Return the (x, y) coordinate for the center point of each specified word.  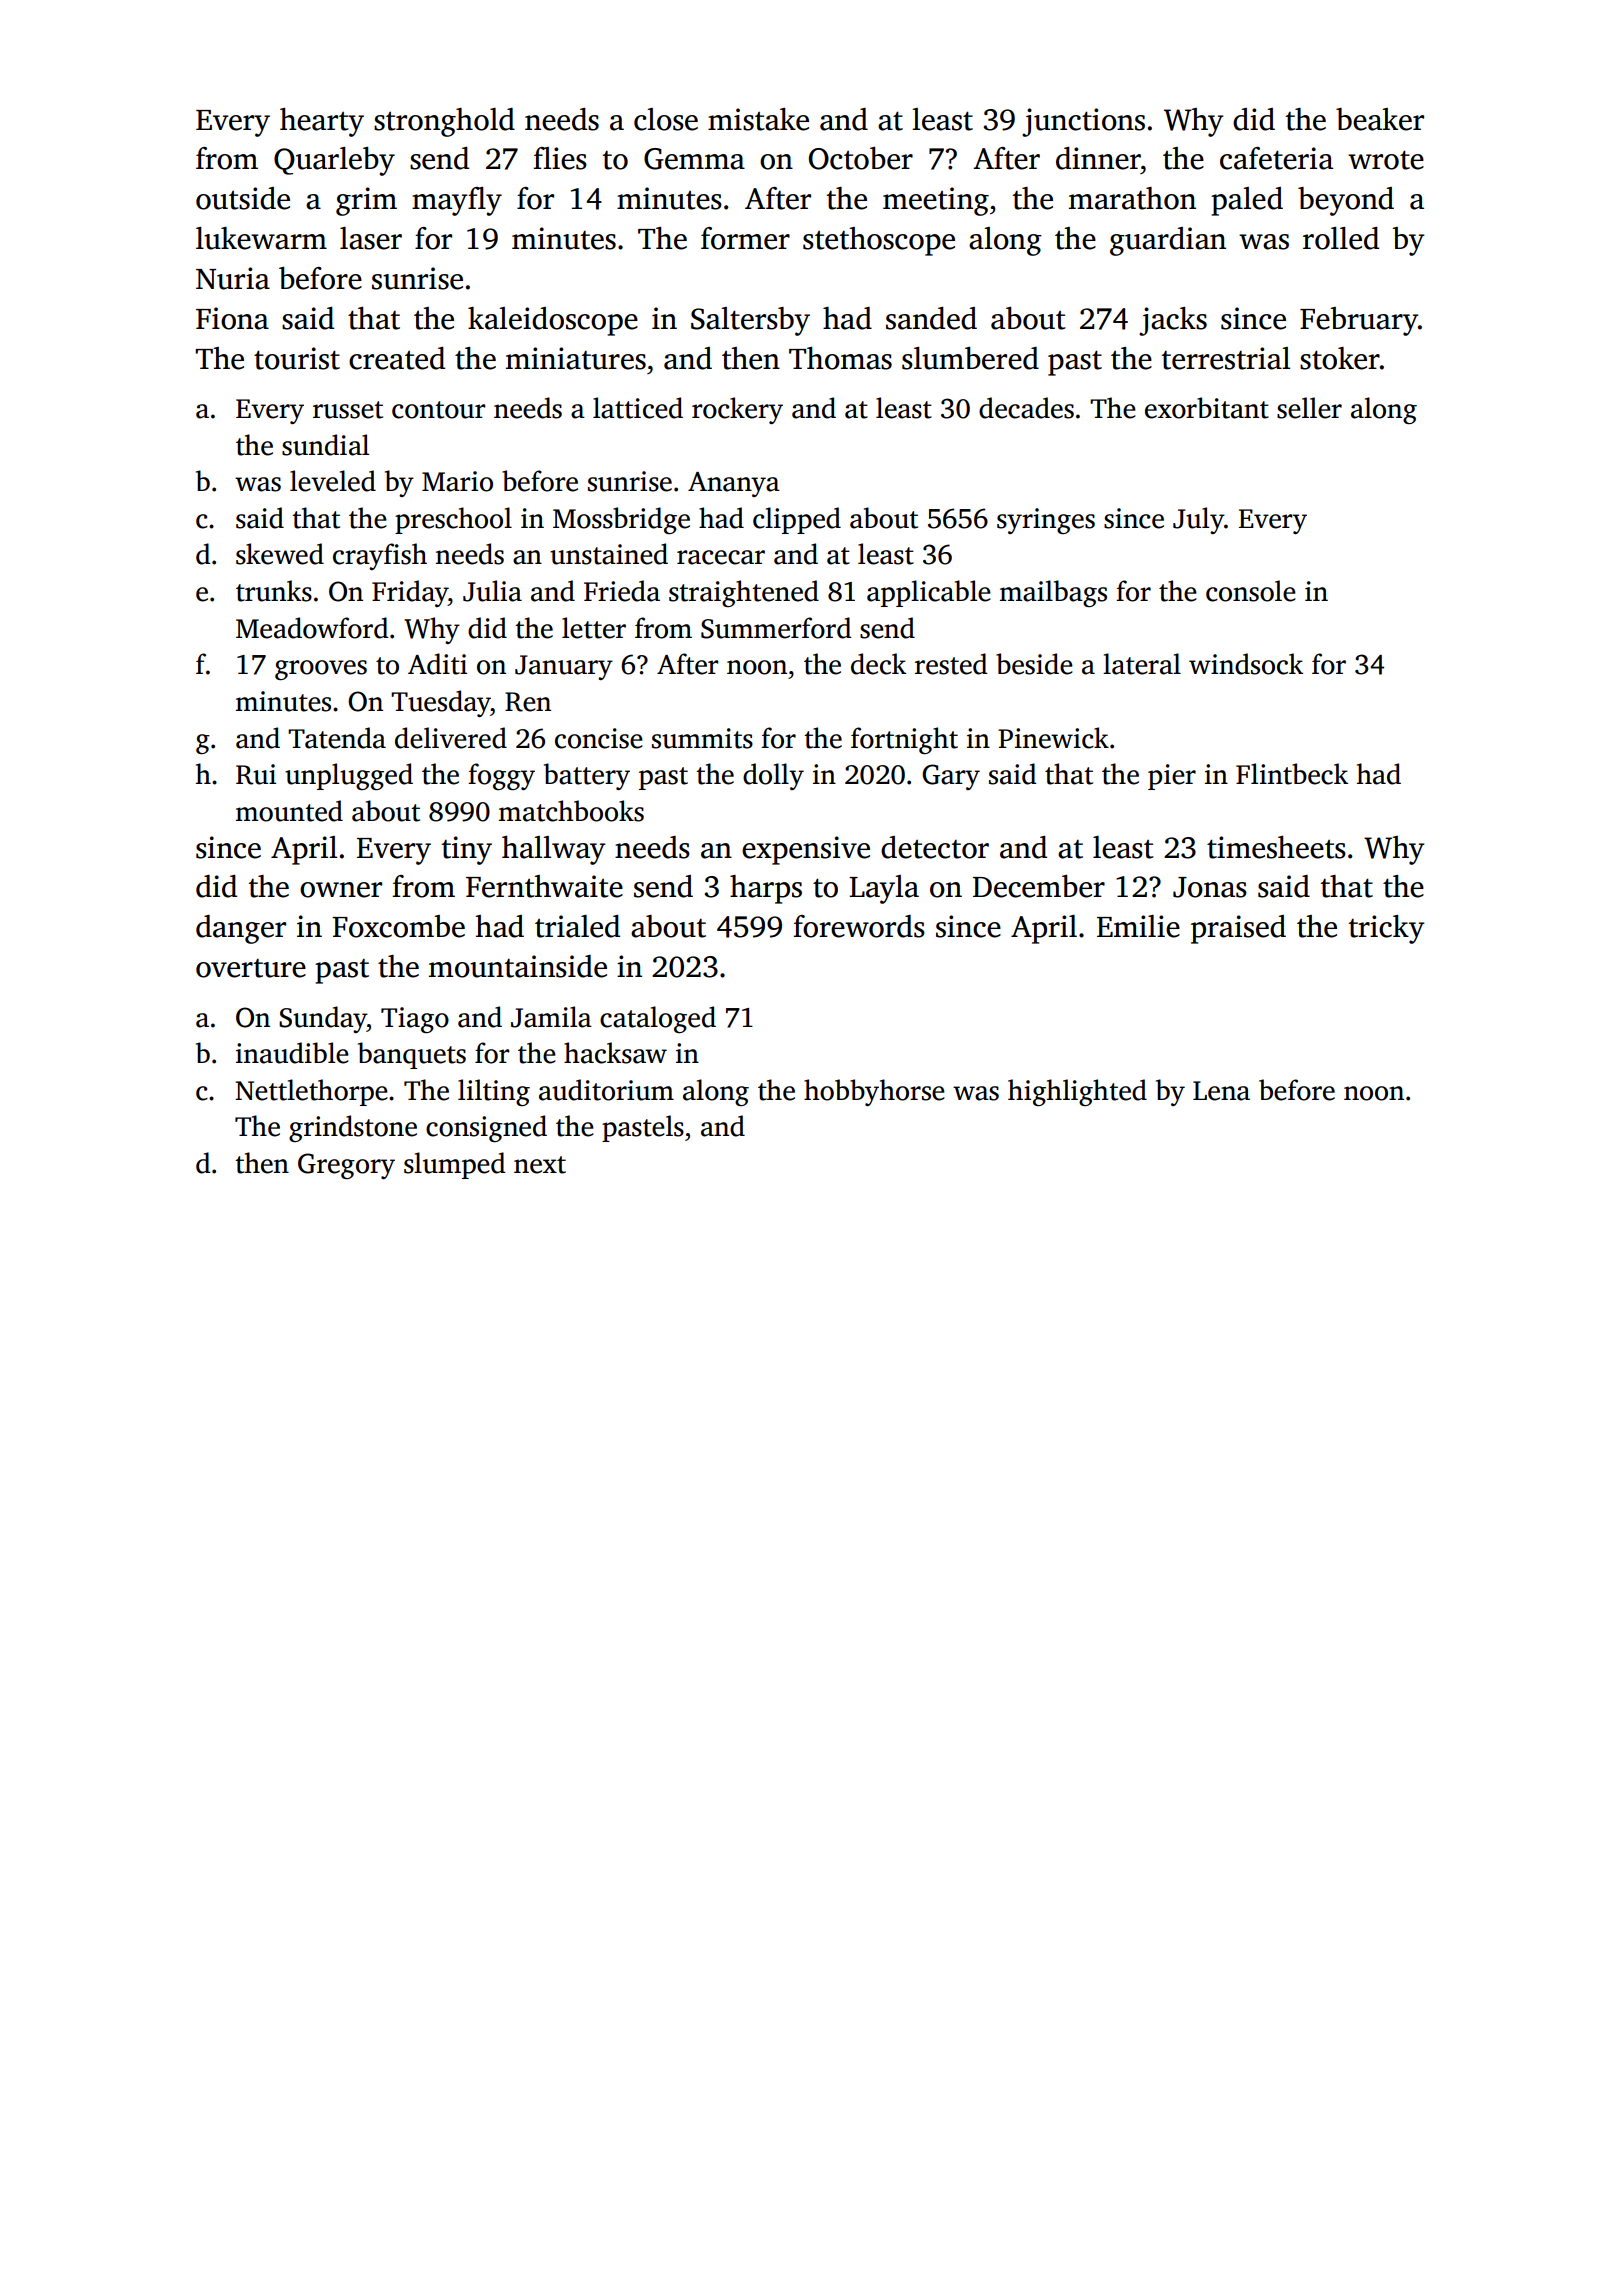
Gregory (346, 1166)
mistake (758, 119)
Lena (1221, 1091)
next (540, 1165)
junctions (1083, 122)
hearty (322, 122)
